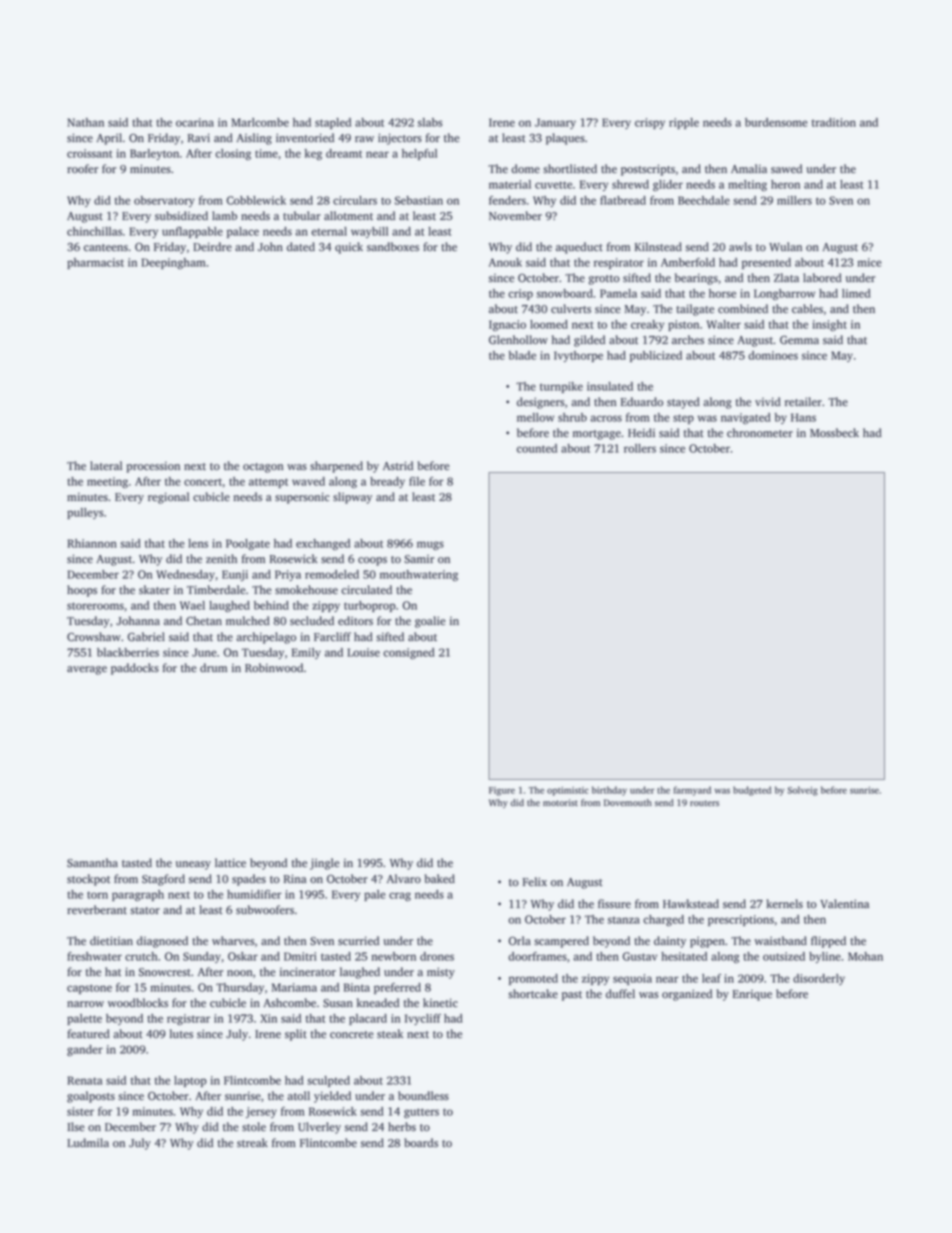 This screenshot has height=1233, width=952. Describe the element at coordinates (198, 543) in the screenshot. I see `lens` at that location.
